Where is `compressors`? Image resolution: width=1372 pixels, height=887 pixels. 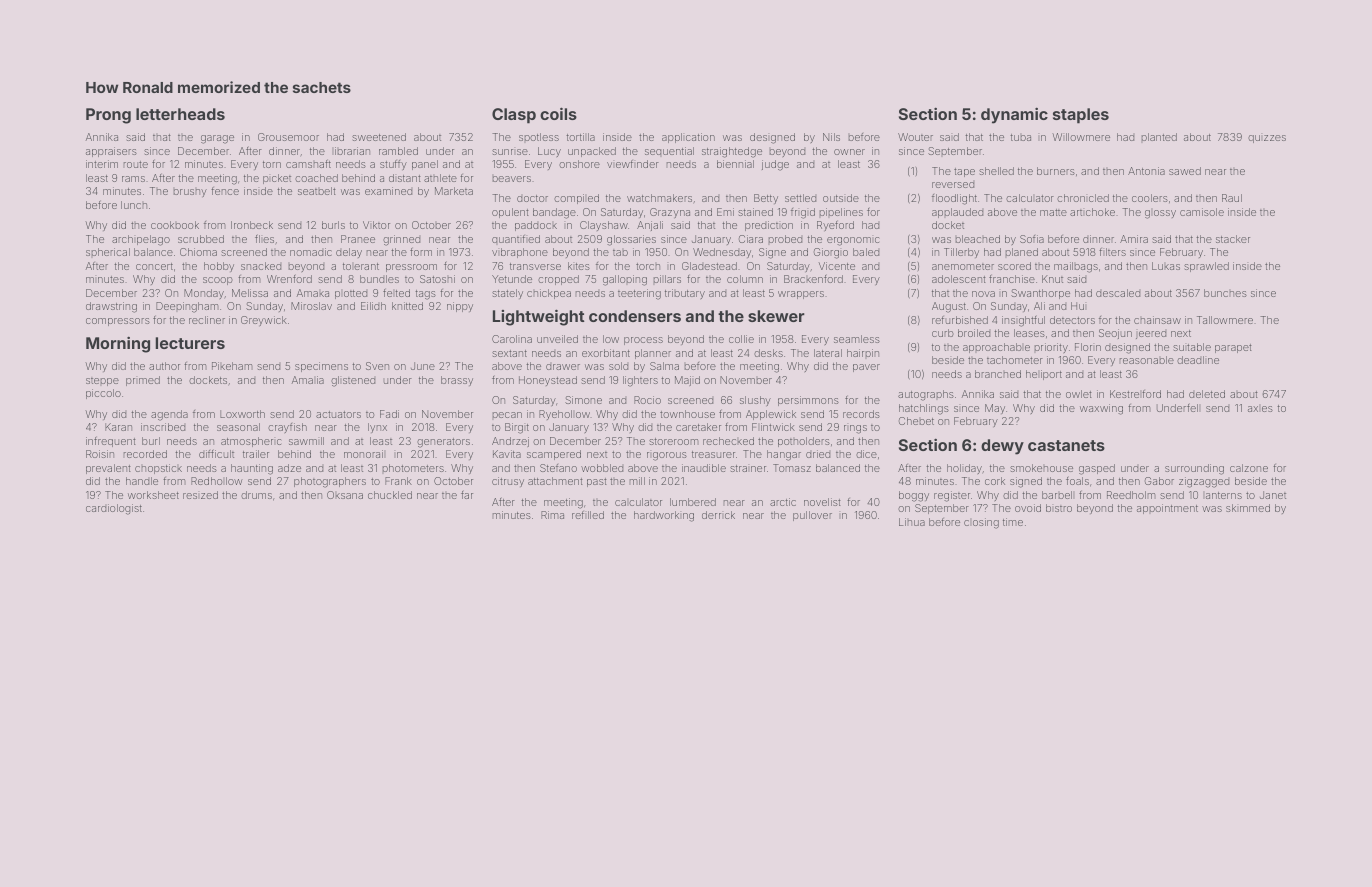
compressors is located at coordinates (118, 322).
